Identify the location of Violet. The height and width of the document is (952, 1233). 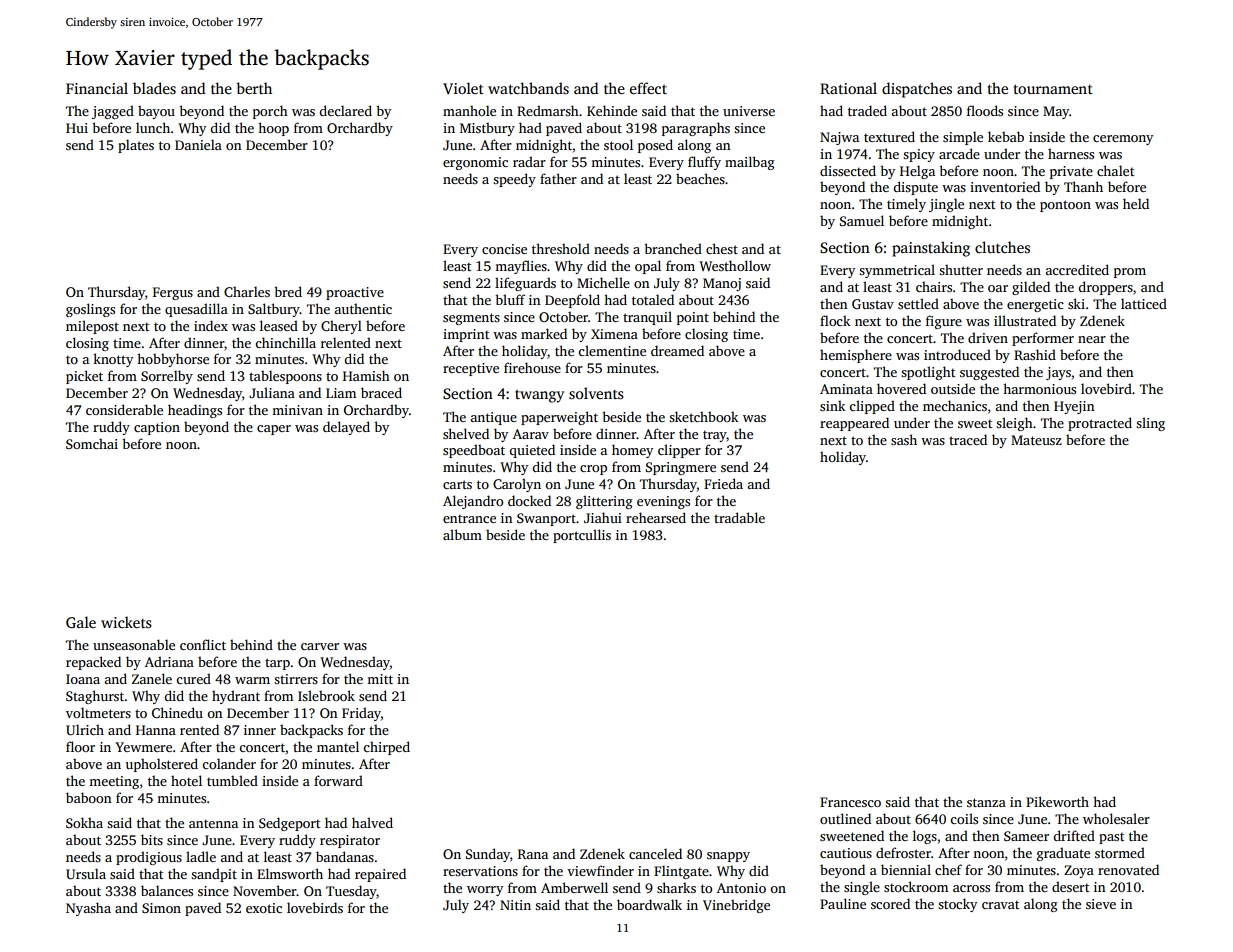
(463, 88).
